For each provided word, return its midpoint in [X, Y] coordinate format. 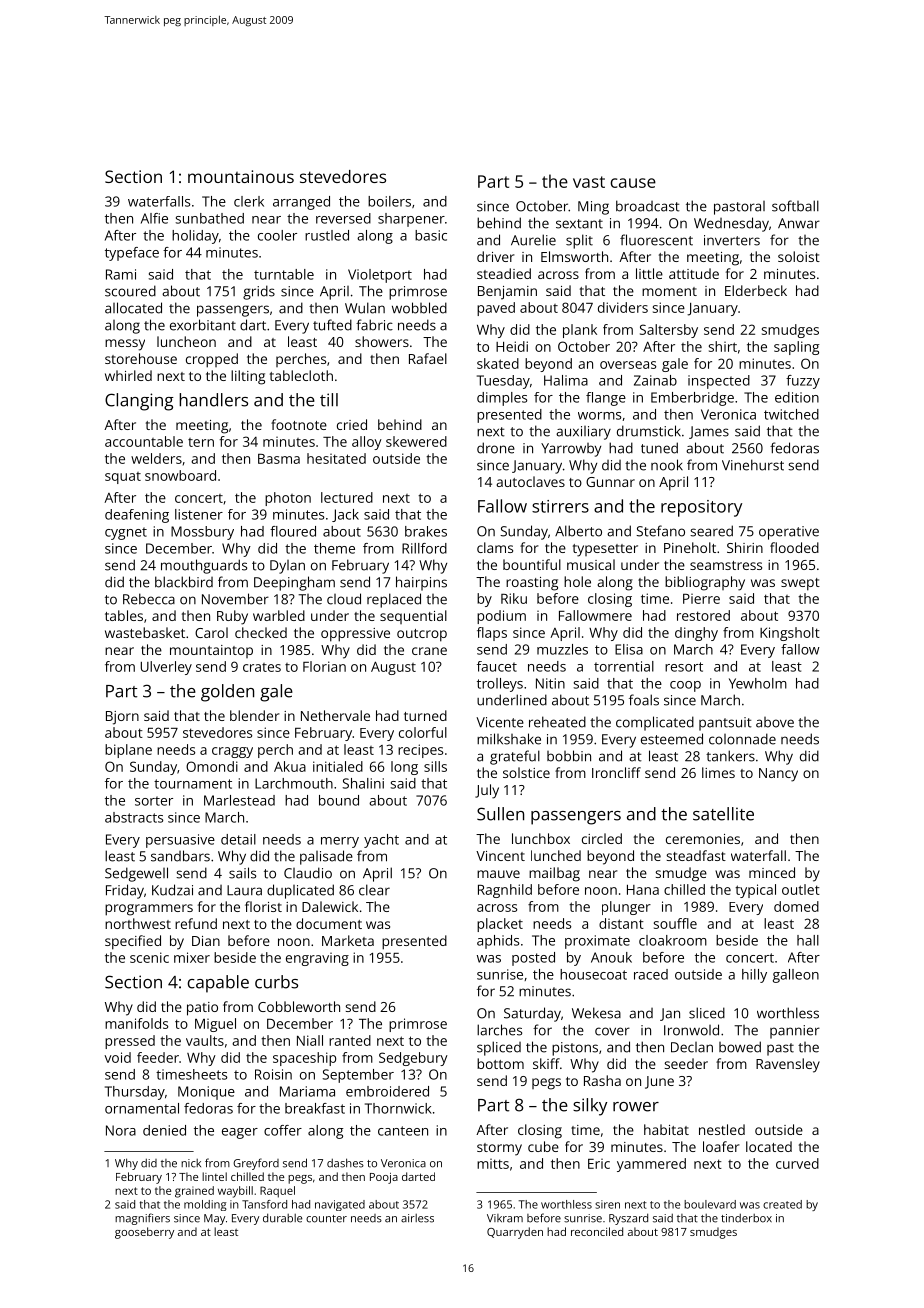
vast [589, 182]
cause [633, 183]
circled [602, 838]
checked [261, 632]
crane [429, 651]
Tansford [264, 1204]
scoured [130, 291]
